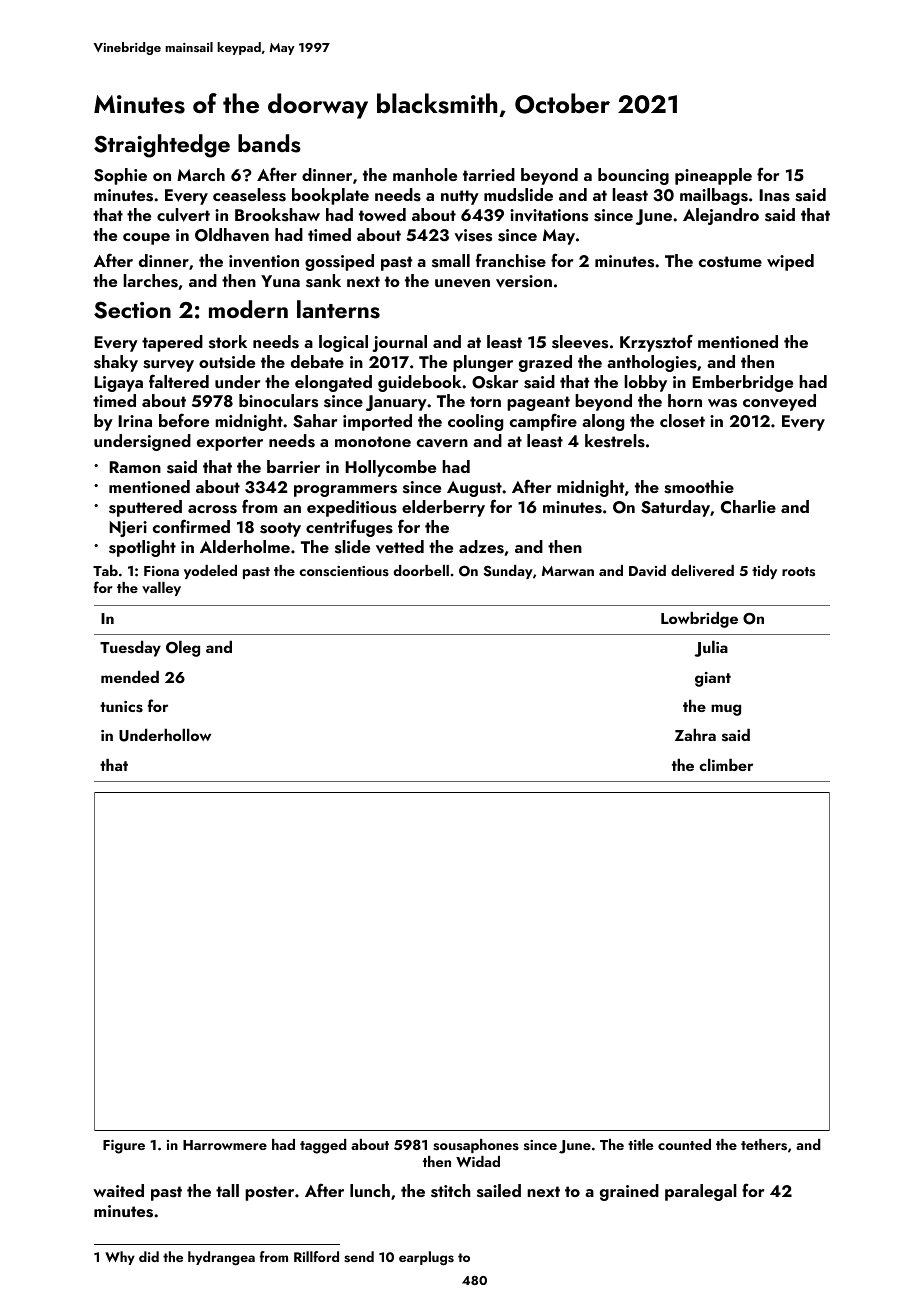 The image size is (924, 1308). I want to click on counted, so click(684, 1144).
